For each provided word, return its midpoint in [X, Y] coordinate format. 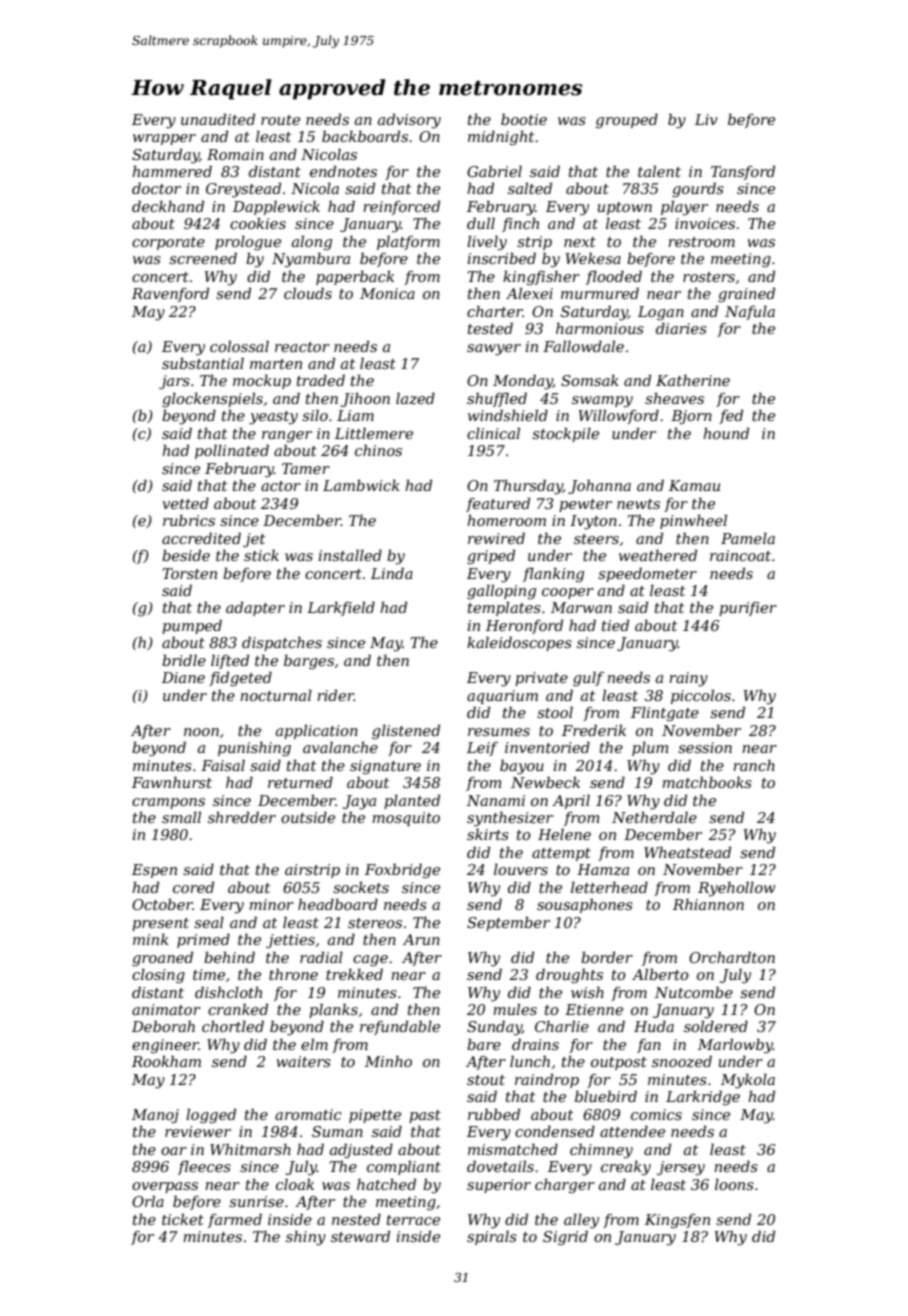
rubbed [494, 1114]
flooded [614, 277]
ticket [183, 1219]
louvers [521, 869]
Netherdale [654, 817]
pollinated [232, 451]
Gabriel [494, 171]
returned [300, 782]
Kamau [694, 485]
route [280, 120]
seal [209, 922]
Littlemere [374, 433]
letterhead [609, 887]
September [508, 923]
